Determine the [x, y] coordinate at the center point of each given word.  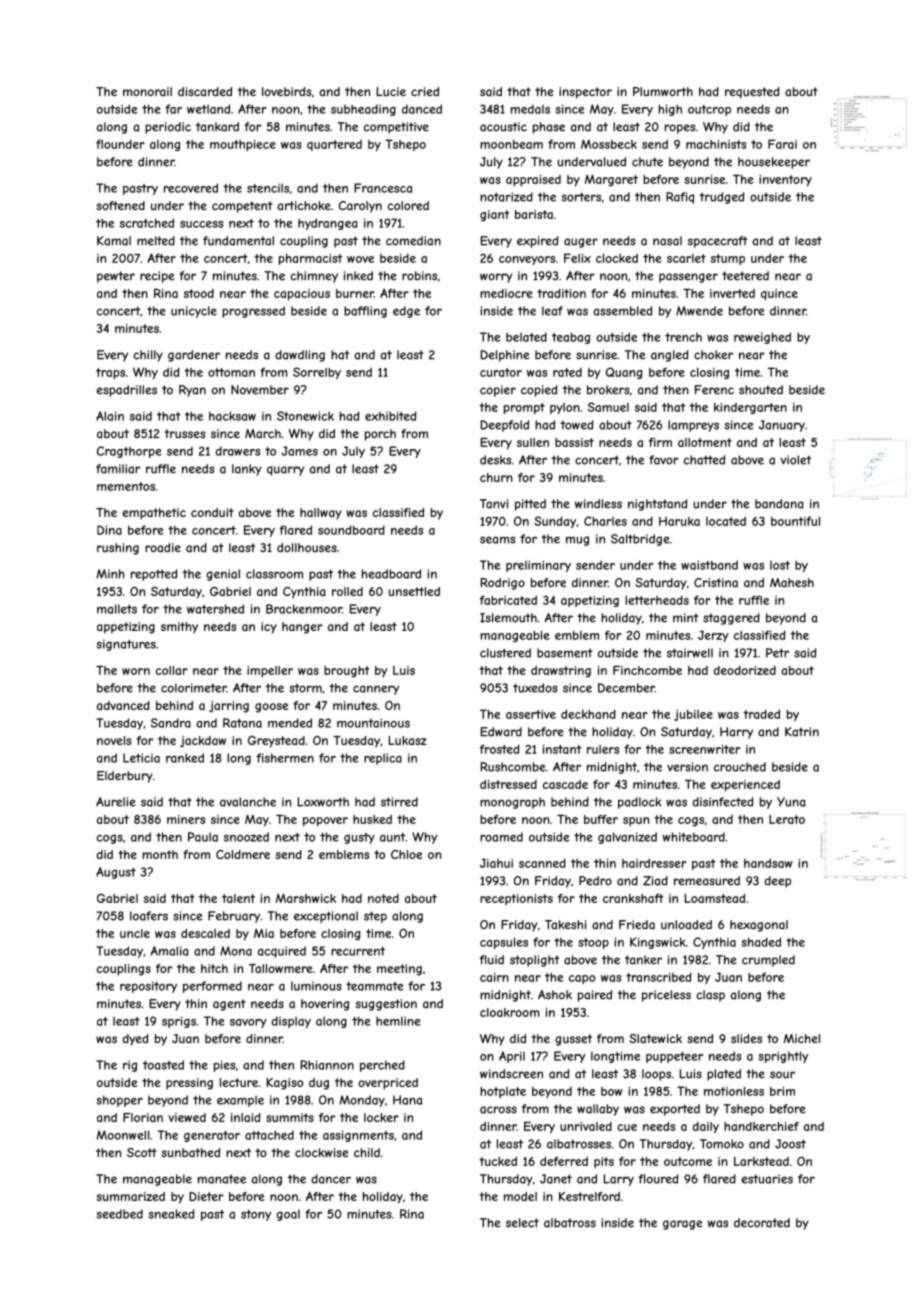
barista [534, 214]
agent [229, 1005]
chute [647, 162]
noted [383, 898]
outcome [688, 1161]
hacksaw [232, 416]
